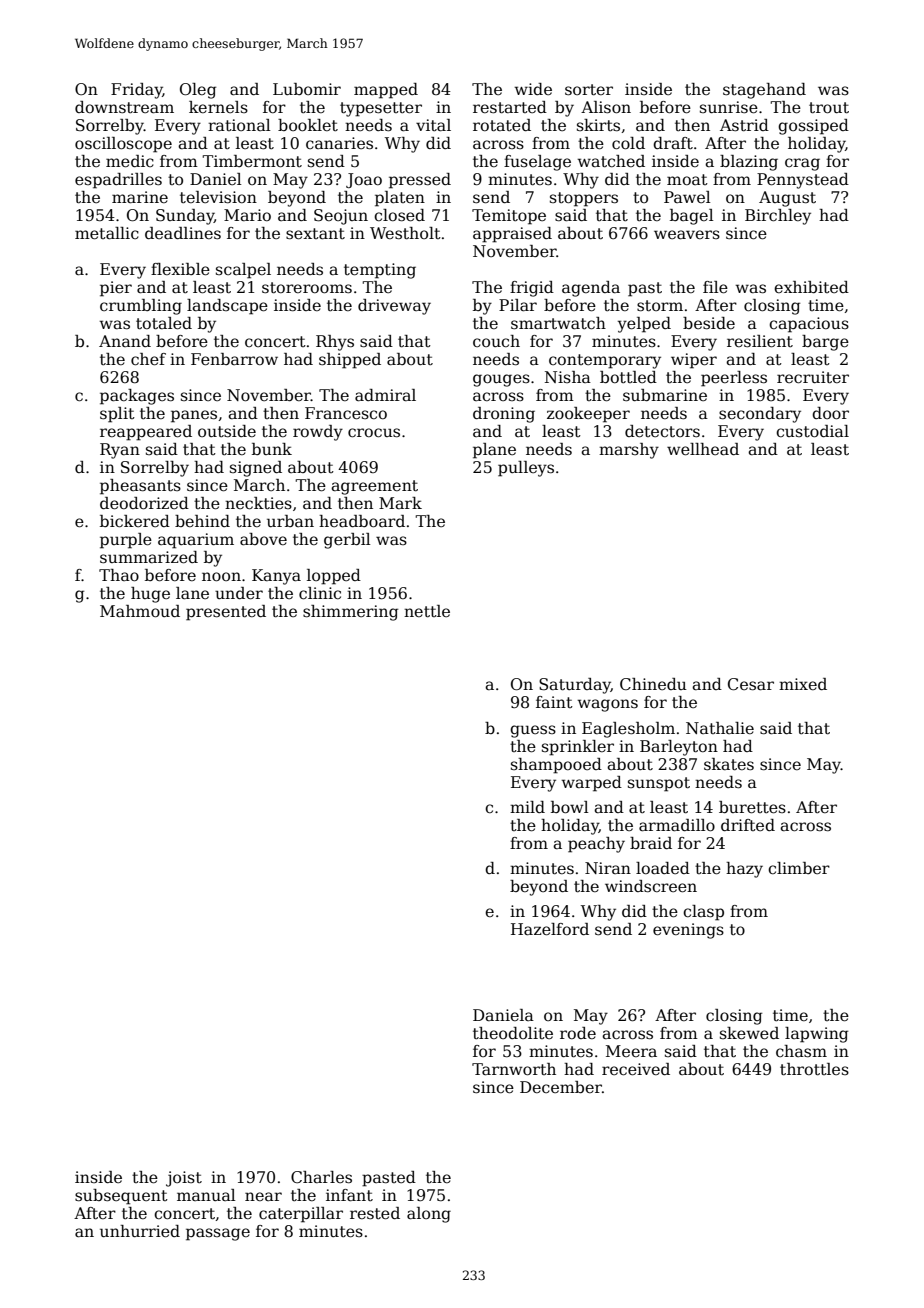  What do you see at coordinates (764, 91) in the page?
I see `stagehand` at bounding box center [764, 91].
